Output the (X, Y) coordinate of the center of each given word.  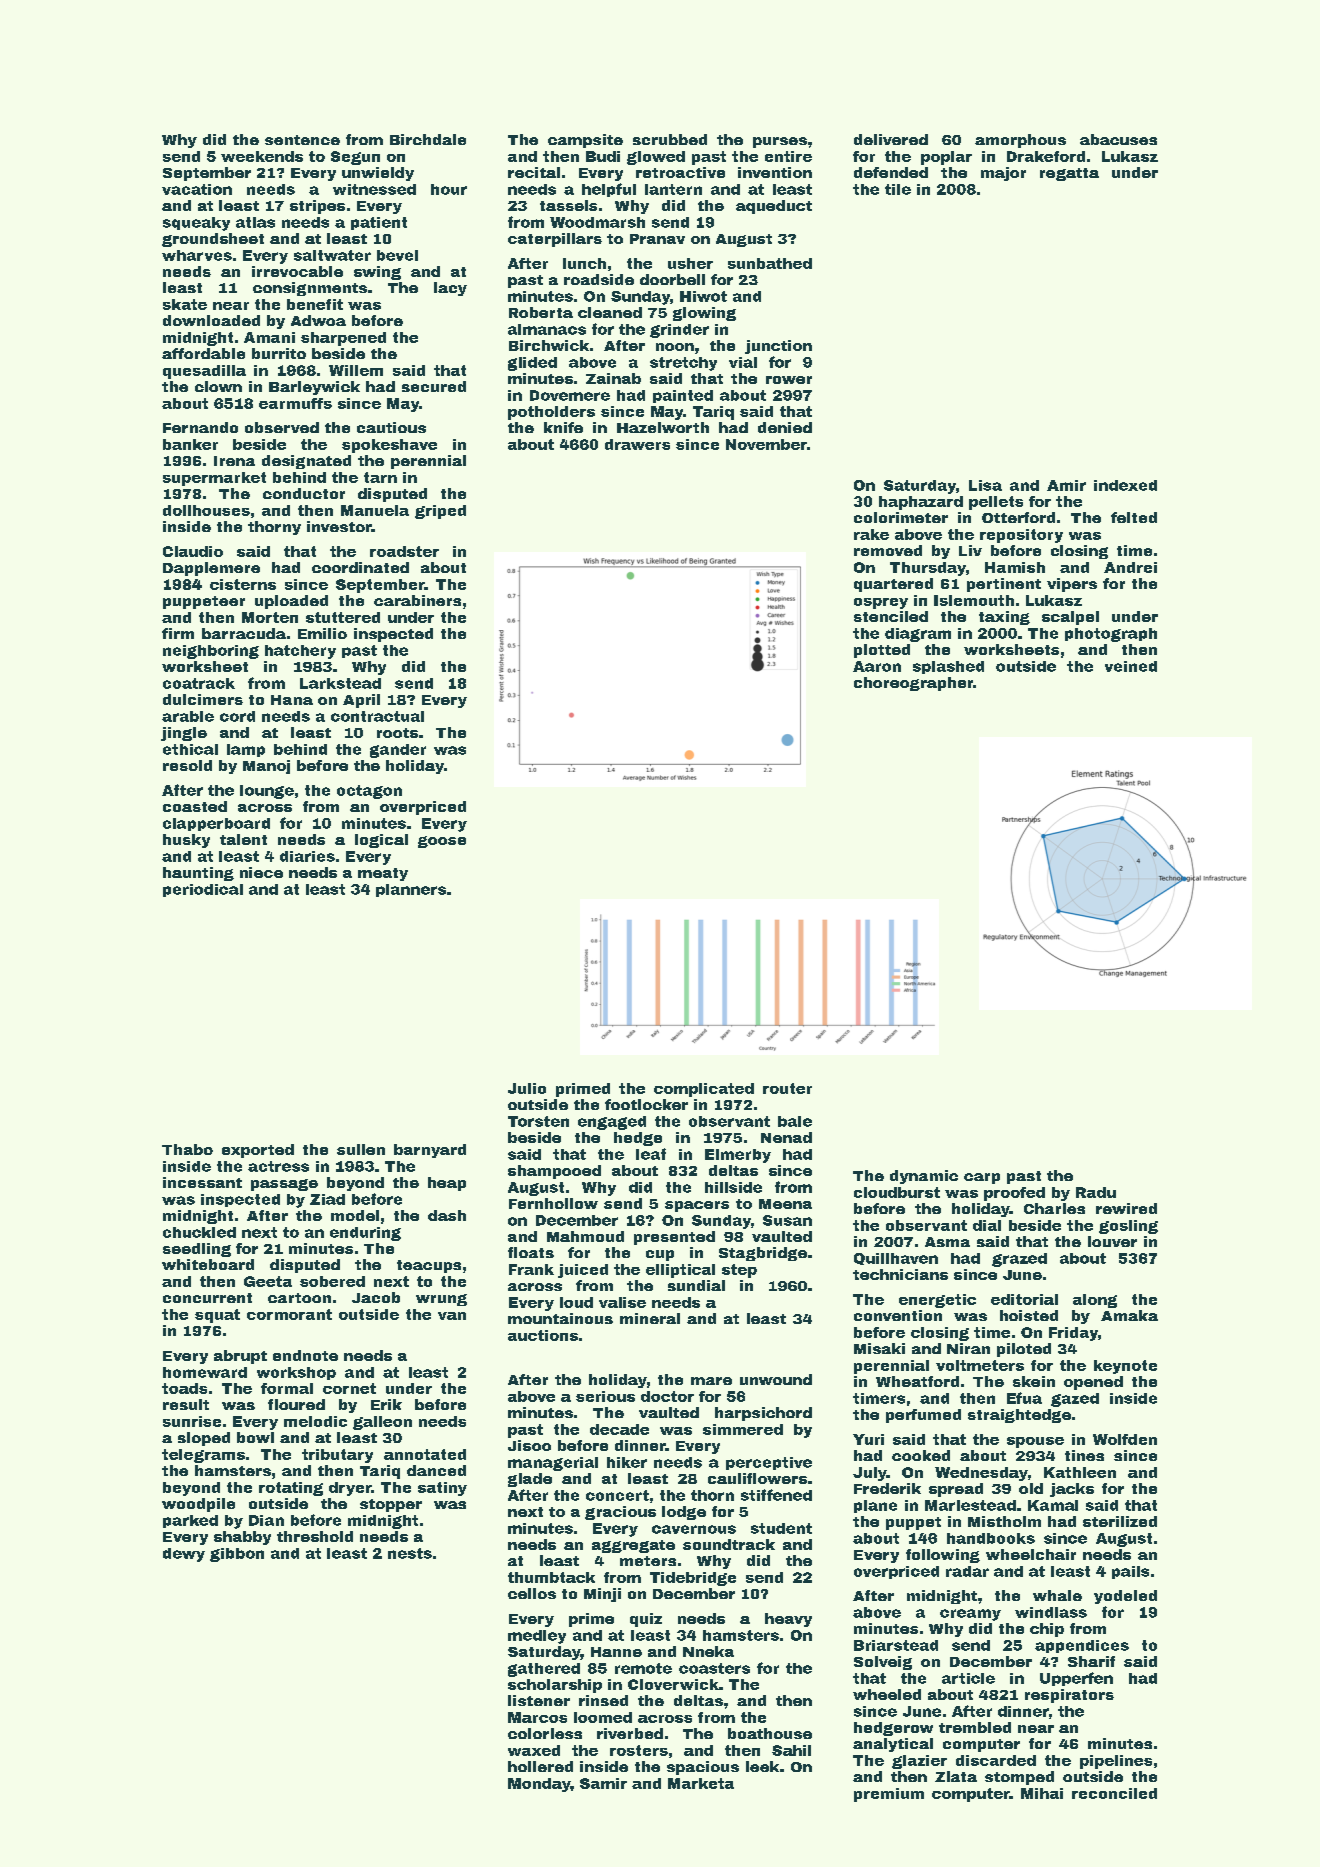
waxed (534, 1750)
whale (1057, 1595)
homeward (205, 1372)
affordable (203, 353)
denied (785, 427)
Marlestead (970, 1505)
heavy (788, 1620)
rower (789, 380)
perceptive (769, 1463)
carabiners (417, 600)
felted (1134, 517)
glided (532, 364)
